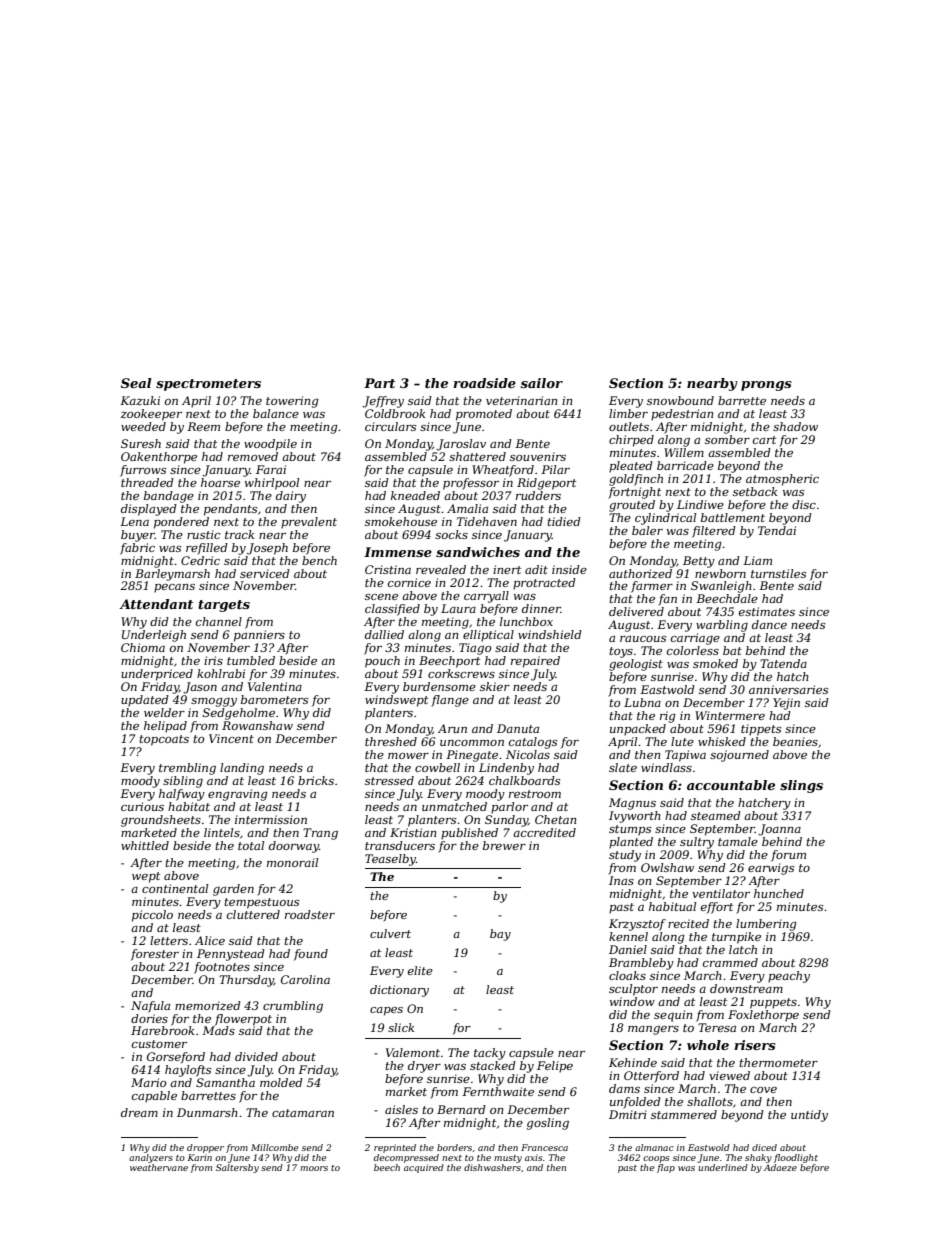 The height and width of the document is (1233, 952). What do you see at coordinates (424, 1067) in the document?
I see `dryer` at bounding box center [424, 1067].
